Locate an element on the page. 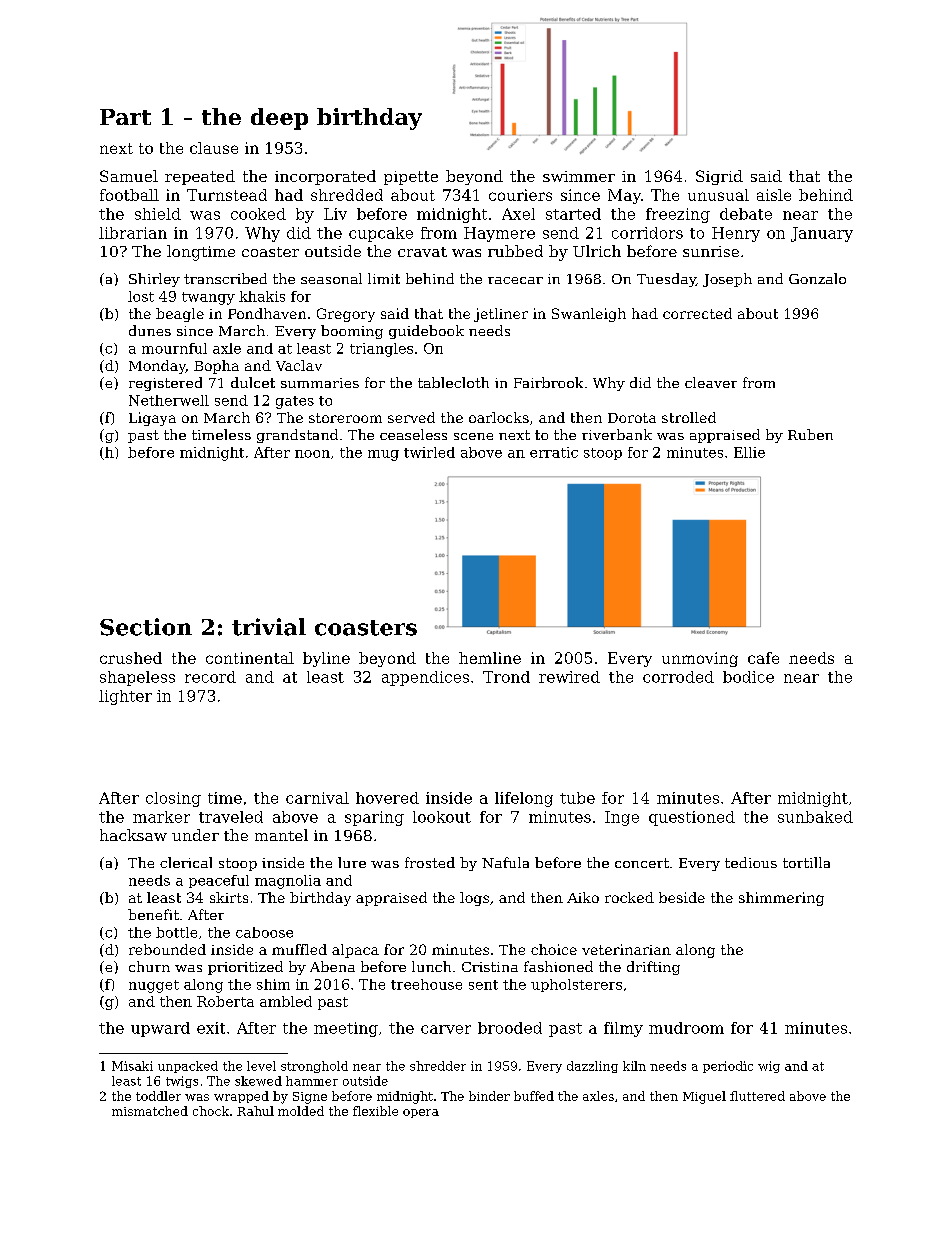 The height and width of the document is (1233, 952). Rahul is located at coordinates (255, 1111).
